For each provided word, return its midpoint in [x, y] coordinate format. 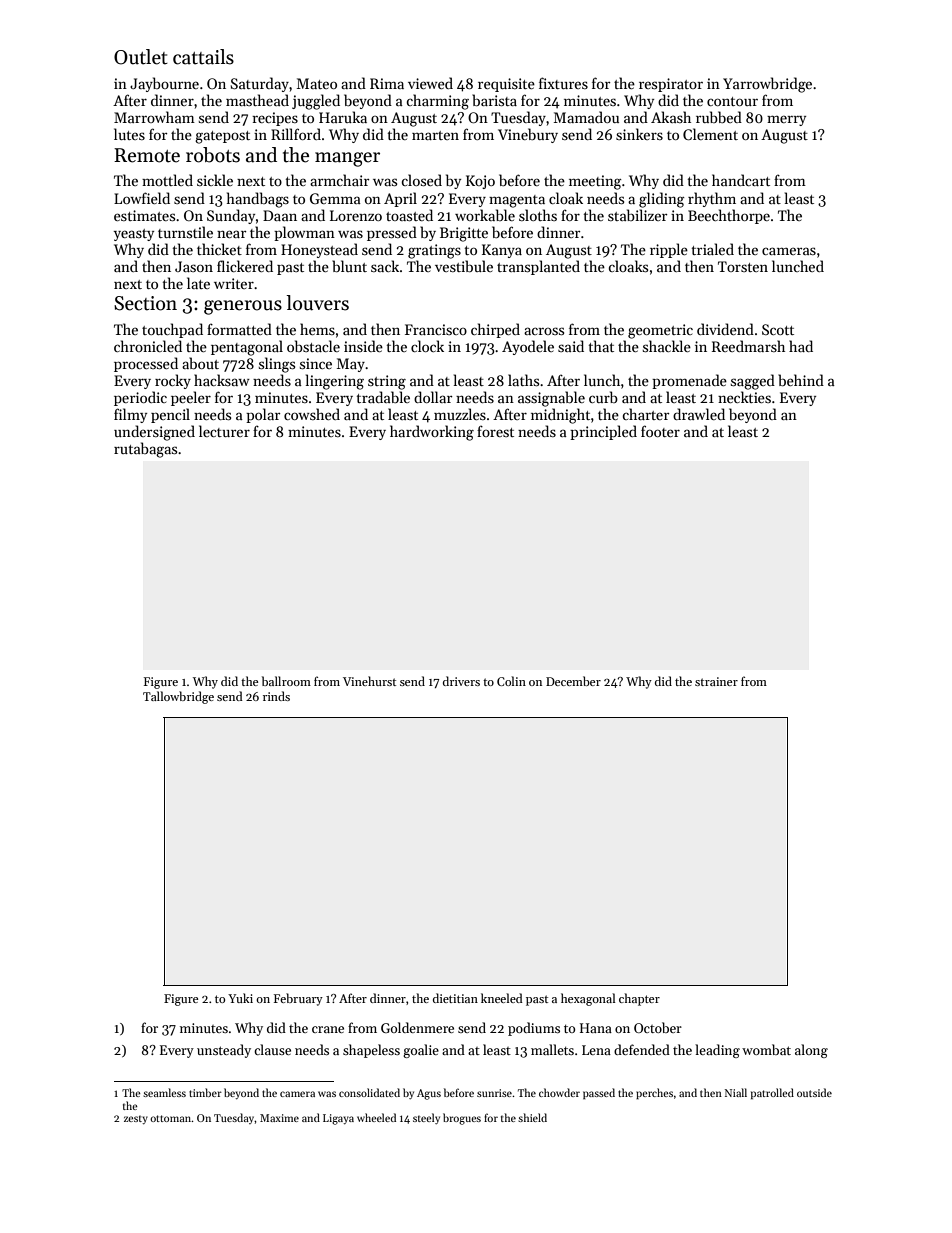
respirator [671, 85]
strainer [716, 681]
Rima [387, 83]
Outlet [141, 57]
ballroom [286, 681]
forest [495, 431]
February [298, 999]
